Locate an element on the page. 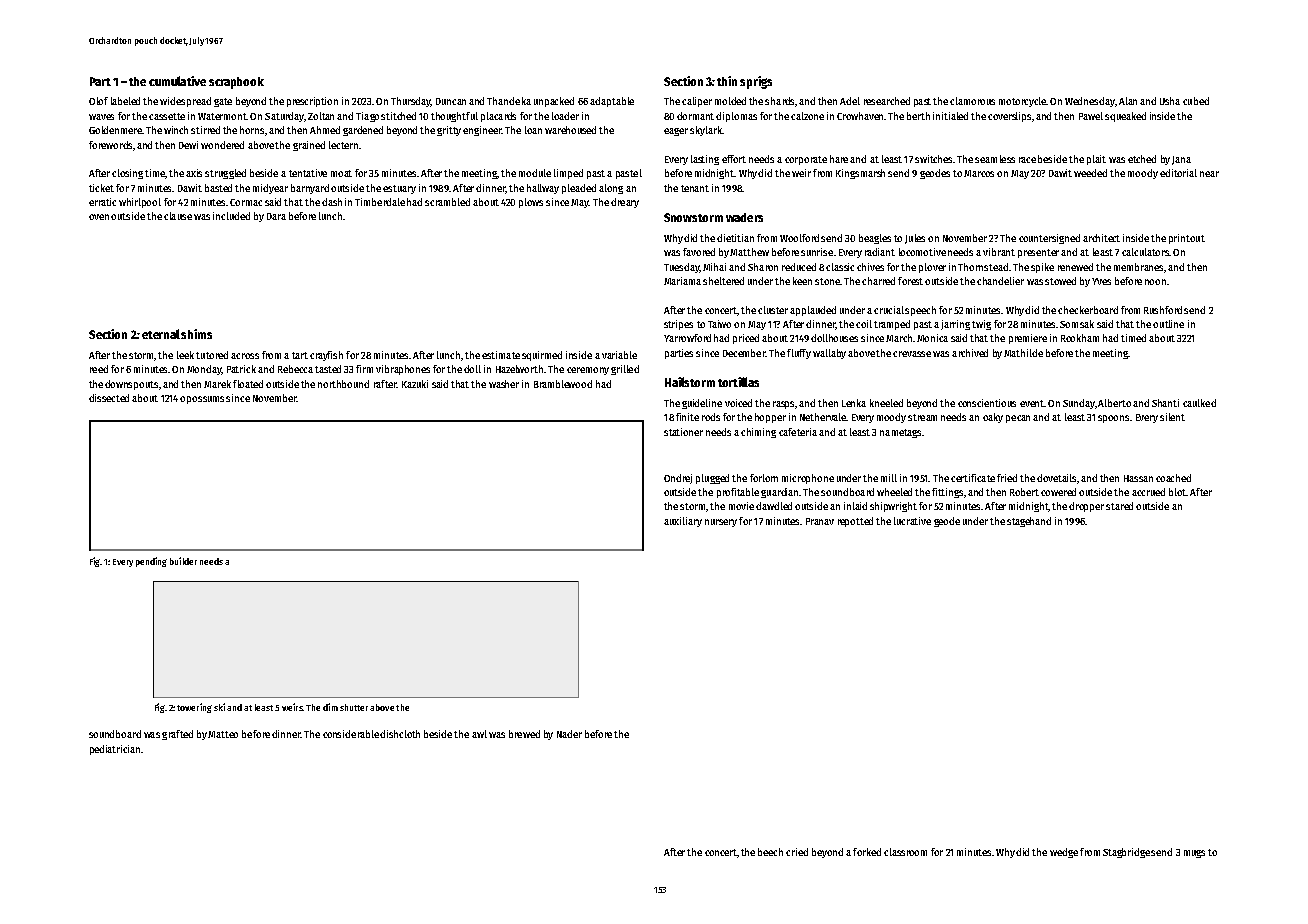 This document has height=924, width=1308. shutter is located at coordinates (354, 707).
